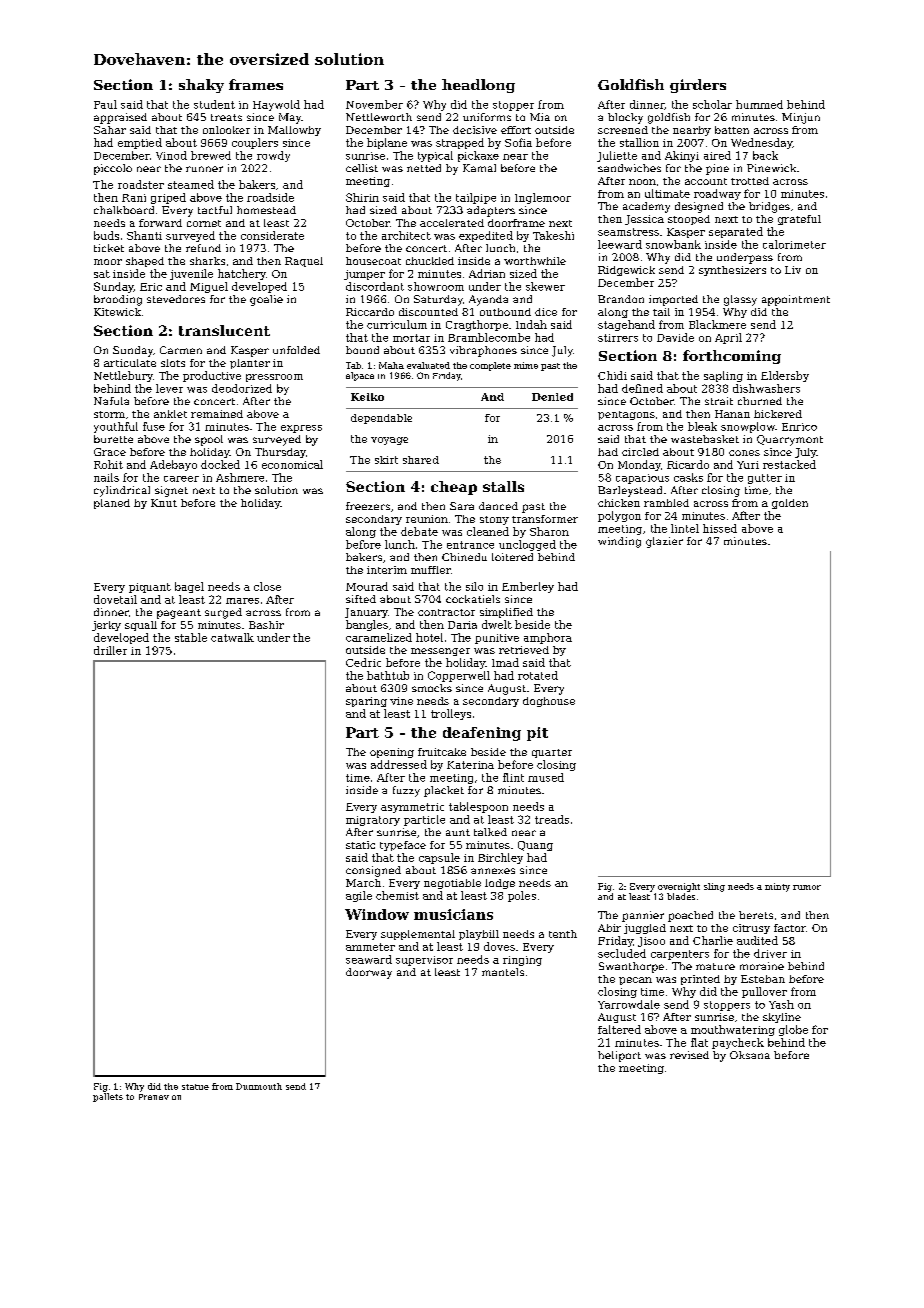  What do you see at coordinates (173, 363) in the screenshot?
I see `slots` at bounding box center [173, 363].
